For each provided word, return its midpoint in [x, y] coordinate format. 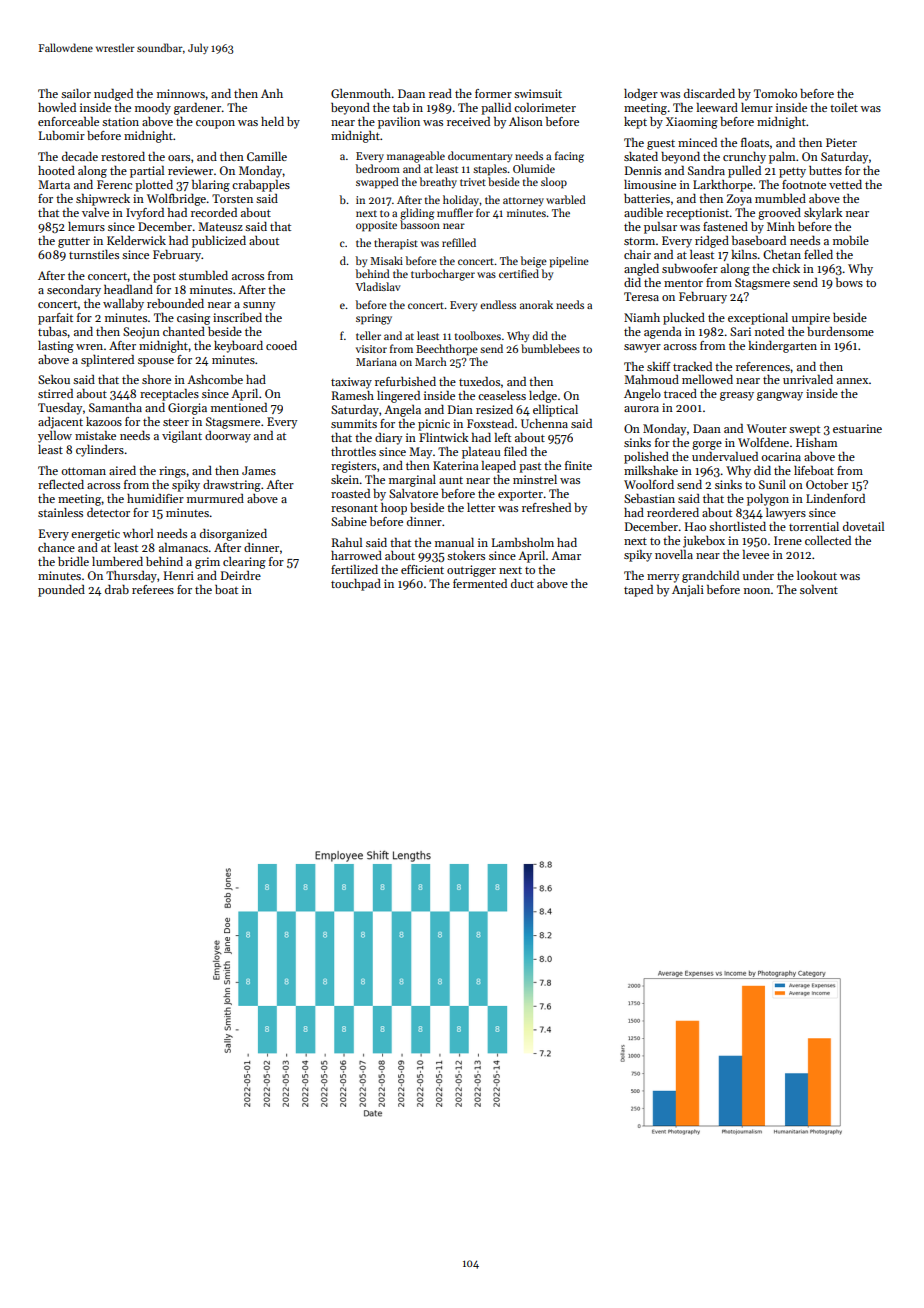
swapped [377, 183]
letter [481, 507]
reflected [61, 484]
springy [374, 319]
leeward [717, 107]
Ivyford [145, 214]
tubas [52, 331]
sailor [76, 93]
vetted [845, 184]
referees [153, 589]
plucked [684, 319]
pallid [496, 109]
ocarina [781, 456]
